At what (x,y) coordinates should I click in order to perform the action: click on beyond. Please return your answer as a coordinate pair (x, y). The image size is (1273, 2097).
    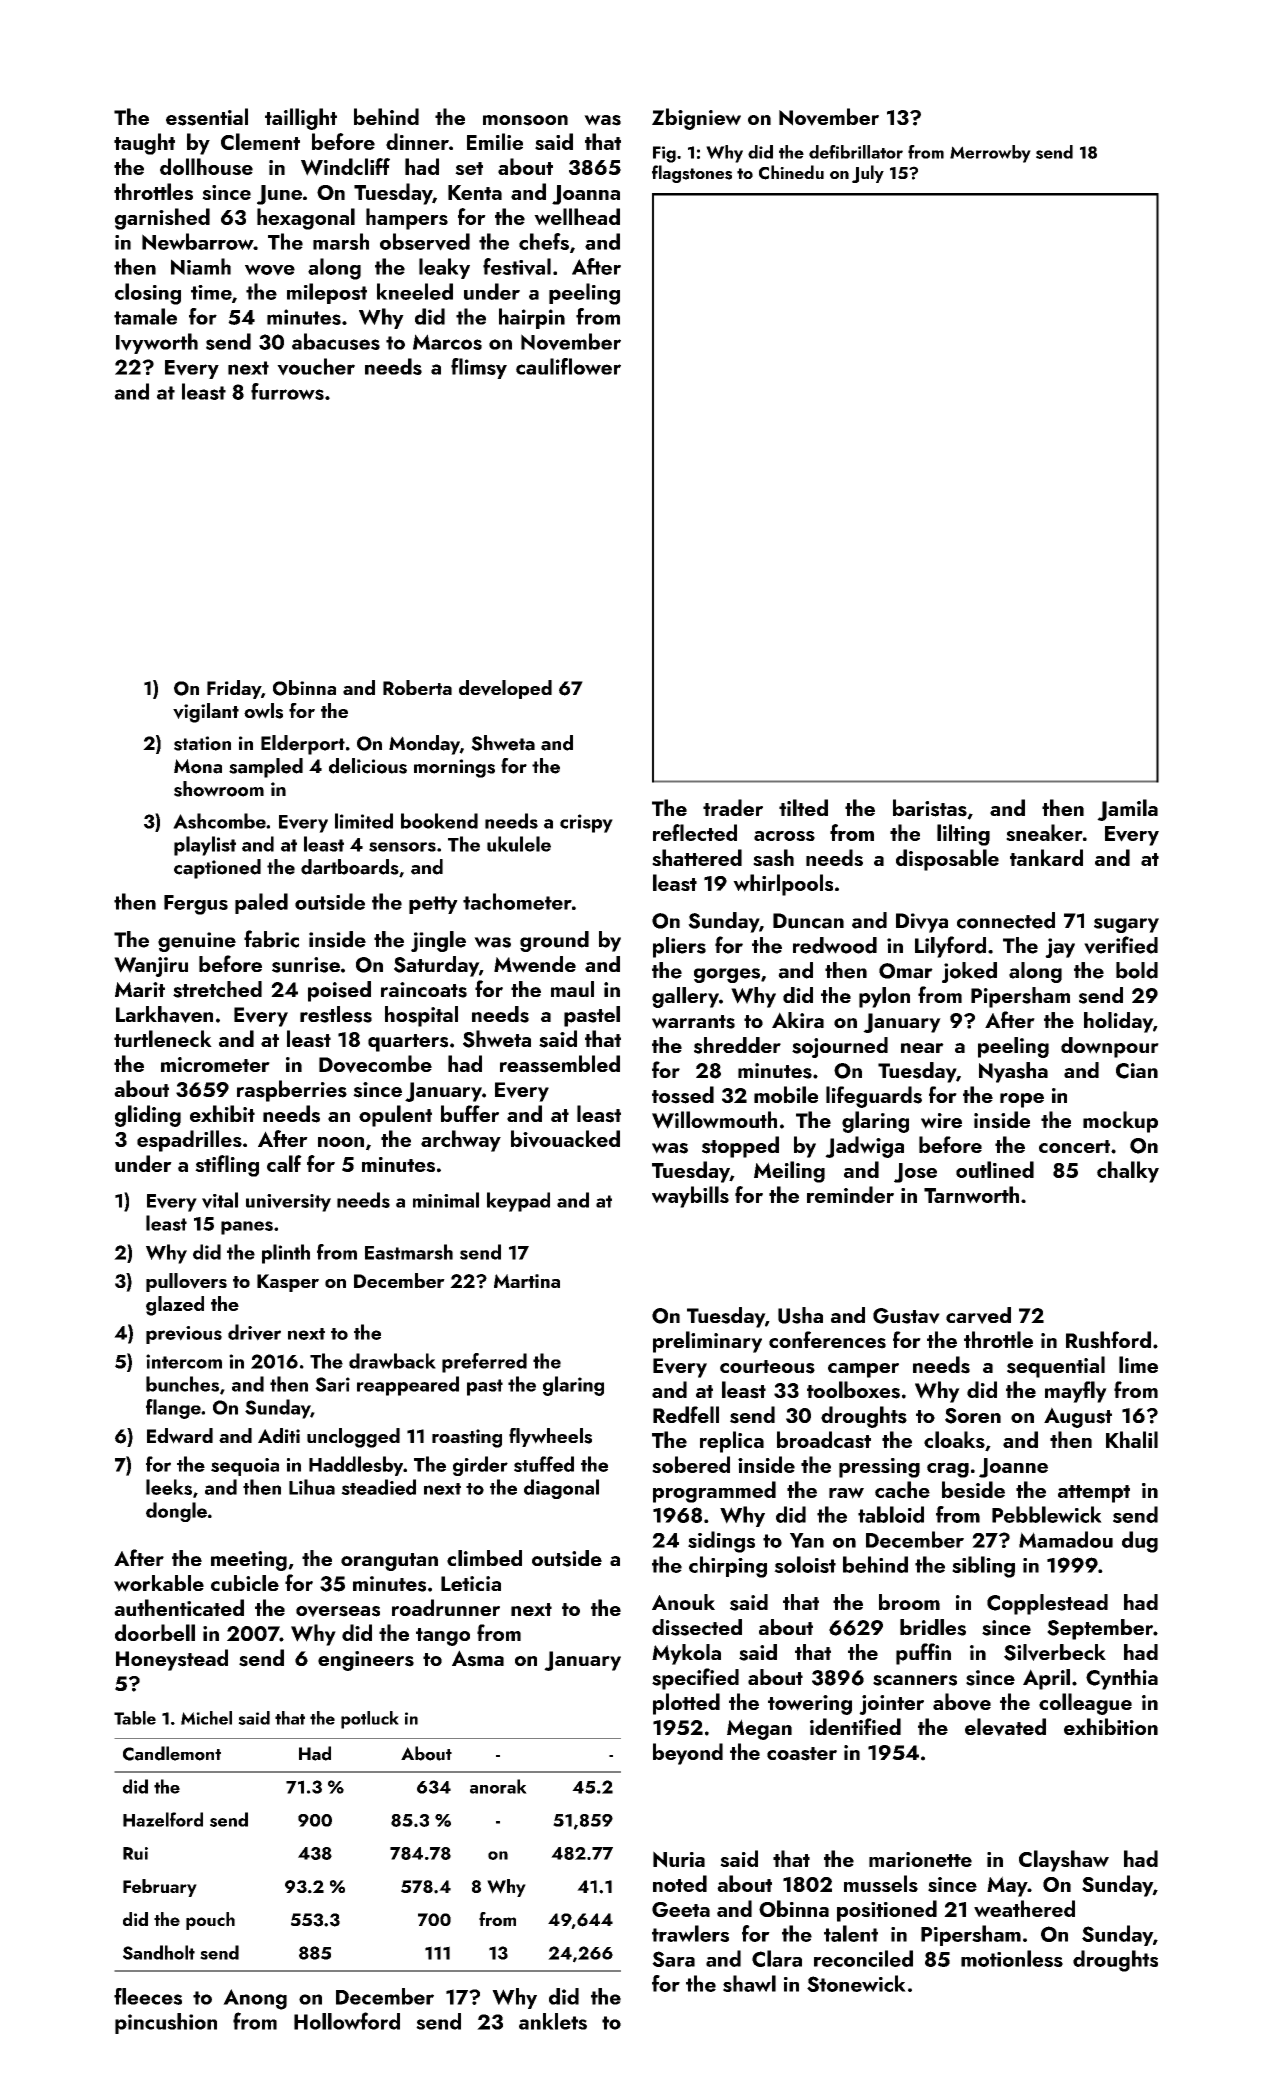
    Looking at the image, I should click on (688, 1754).
